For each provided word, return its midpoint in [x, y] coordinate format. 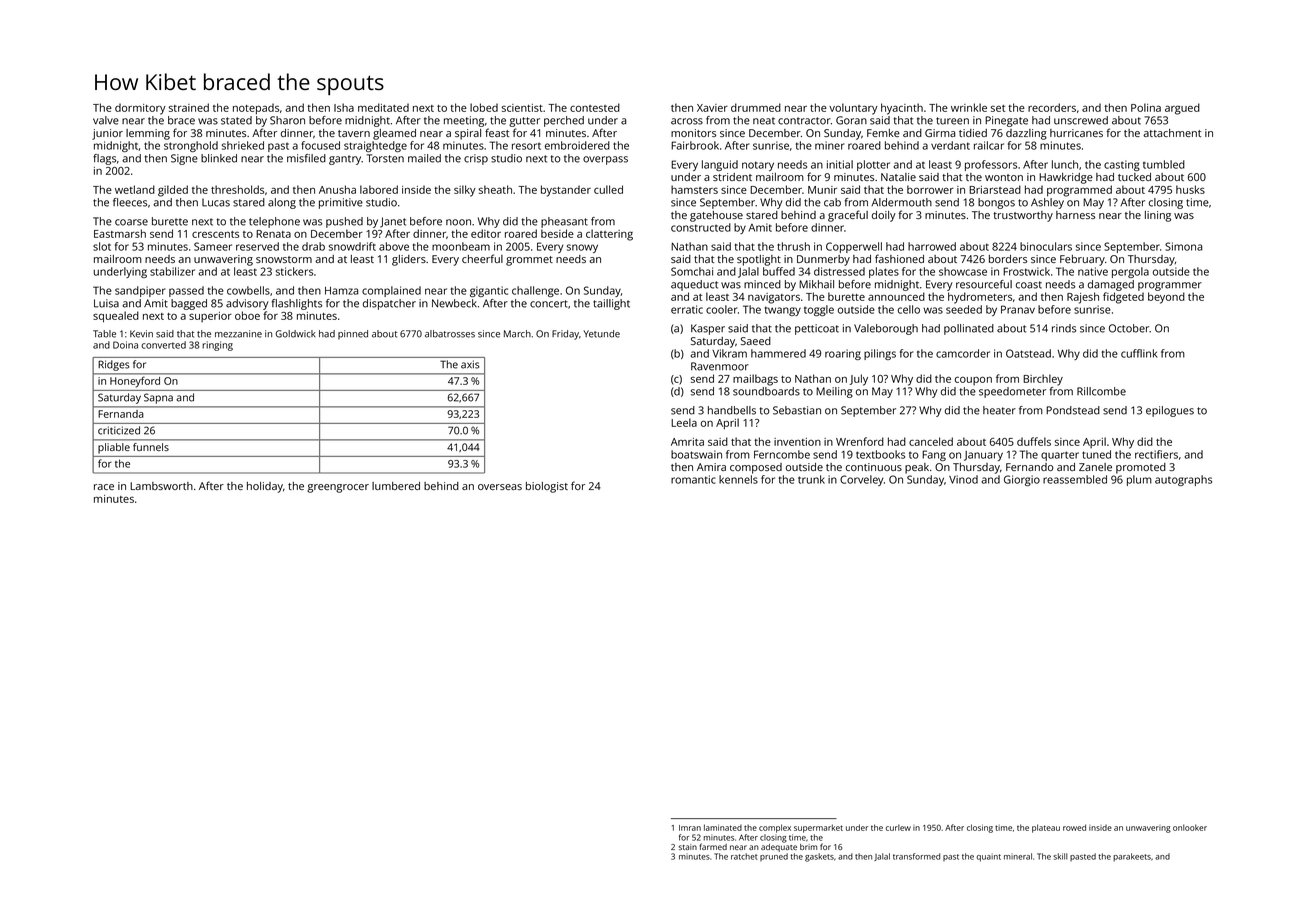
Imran [690, 828]
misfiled [306, 158]
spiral [468, 134]
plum [1139, 480]
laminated [723, 827]
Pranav [1018, 309]
